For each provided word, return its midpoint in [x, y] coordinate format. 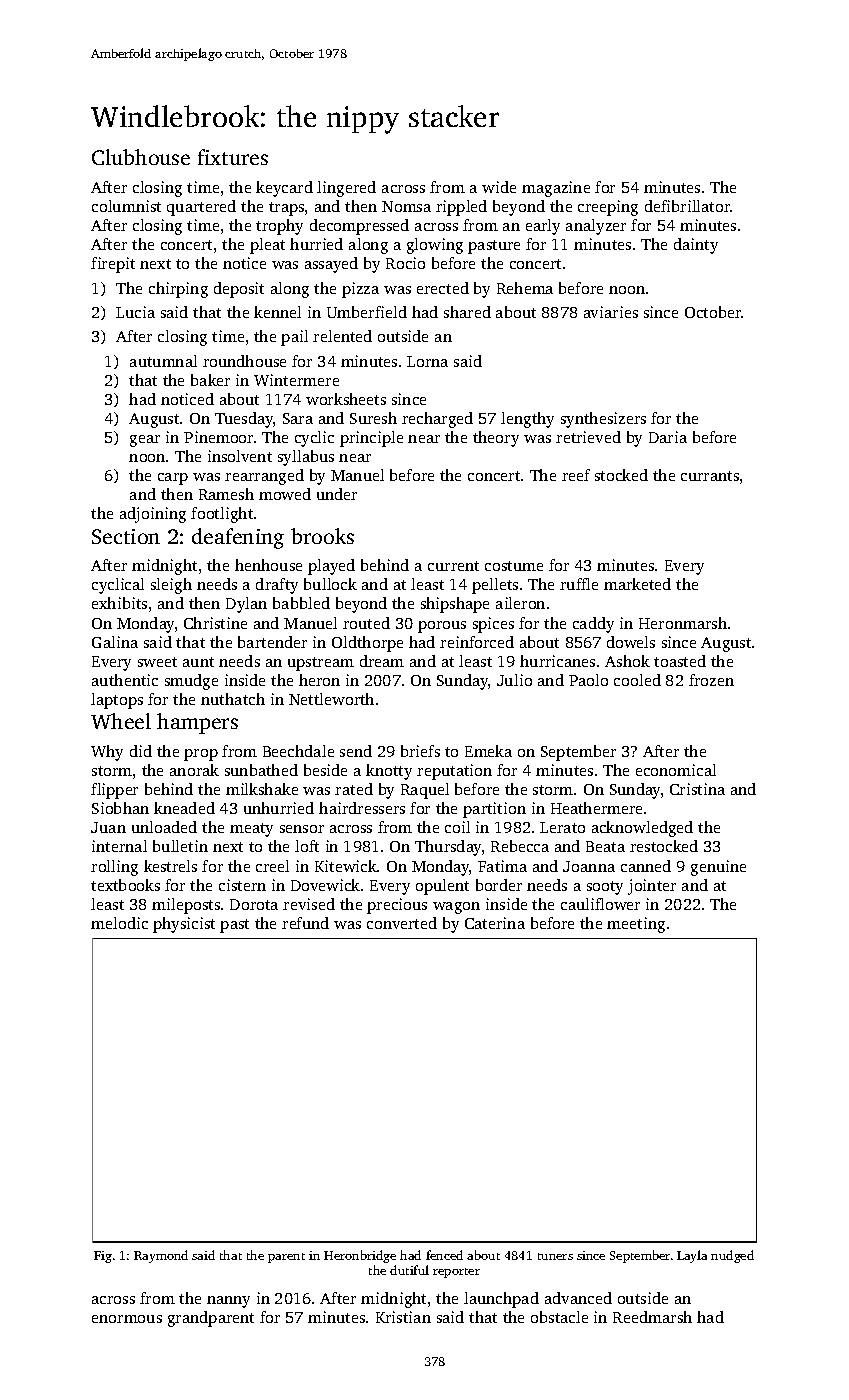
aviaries [611, 312]
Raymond [161, 1256]
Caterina [495, 923]
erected [443, 288]
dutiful [409, 1270]
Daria [668, 437]
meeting [636, 925]
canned [646, 866]
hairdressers [362, 808]
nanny [228, 1302]
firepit [113, 265]
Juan [108, 827]
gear [145, 441]
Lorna [427, 361]
